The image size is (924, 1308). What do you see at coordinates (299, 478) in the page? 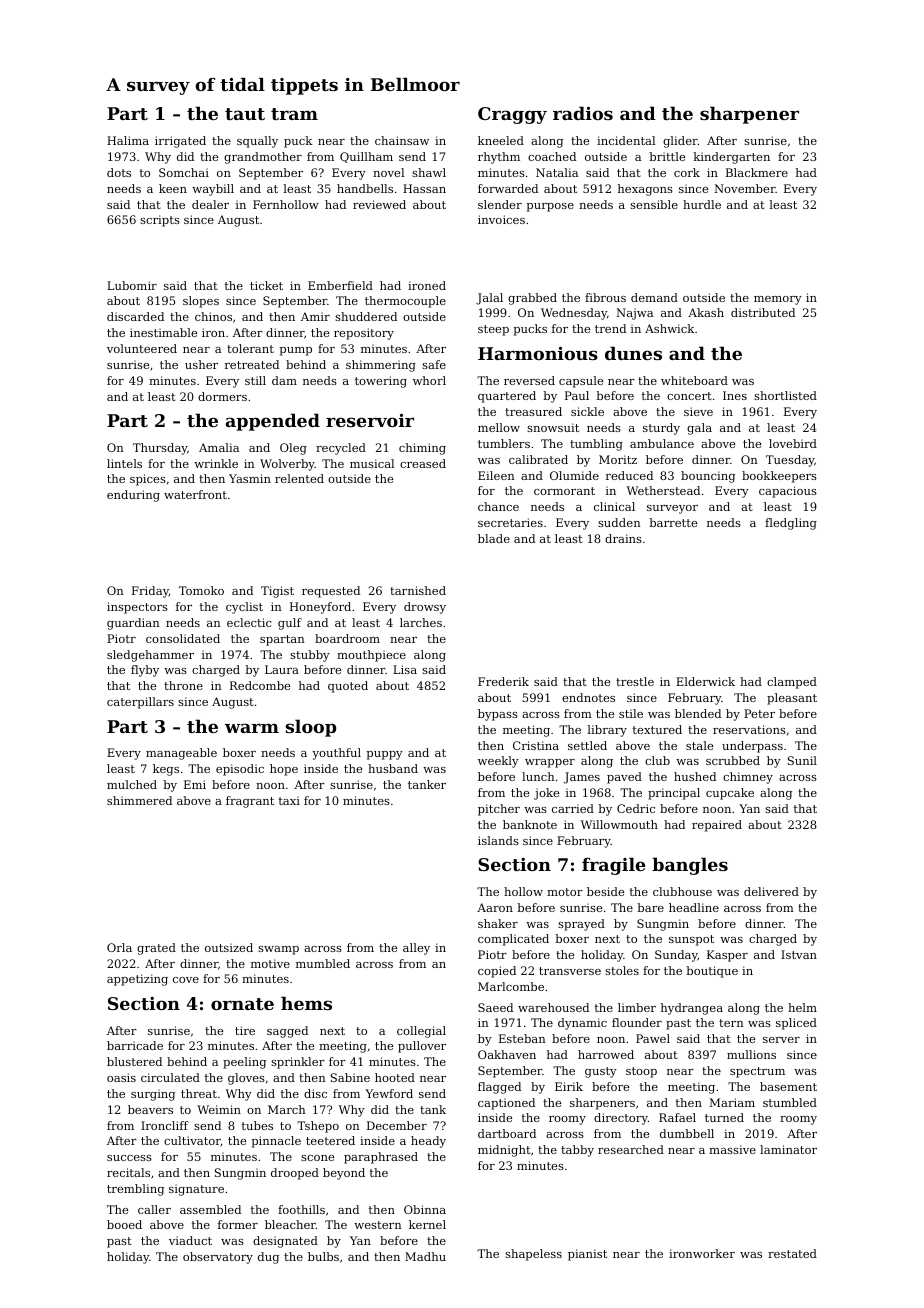
I see `relented` at bounding box center [299, 478].
